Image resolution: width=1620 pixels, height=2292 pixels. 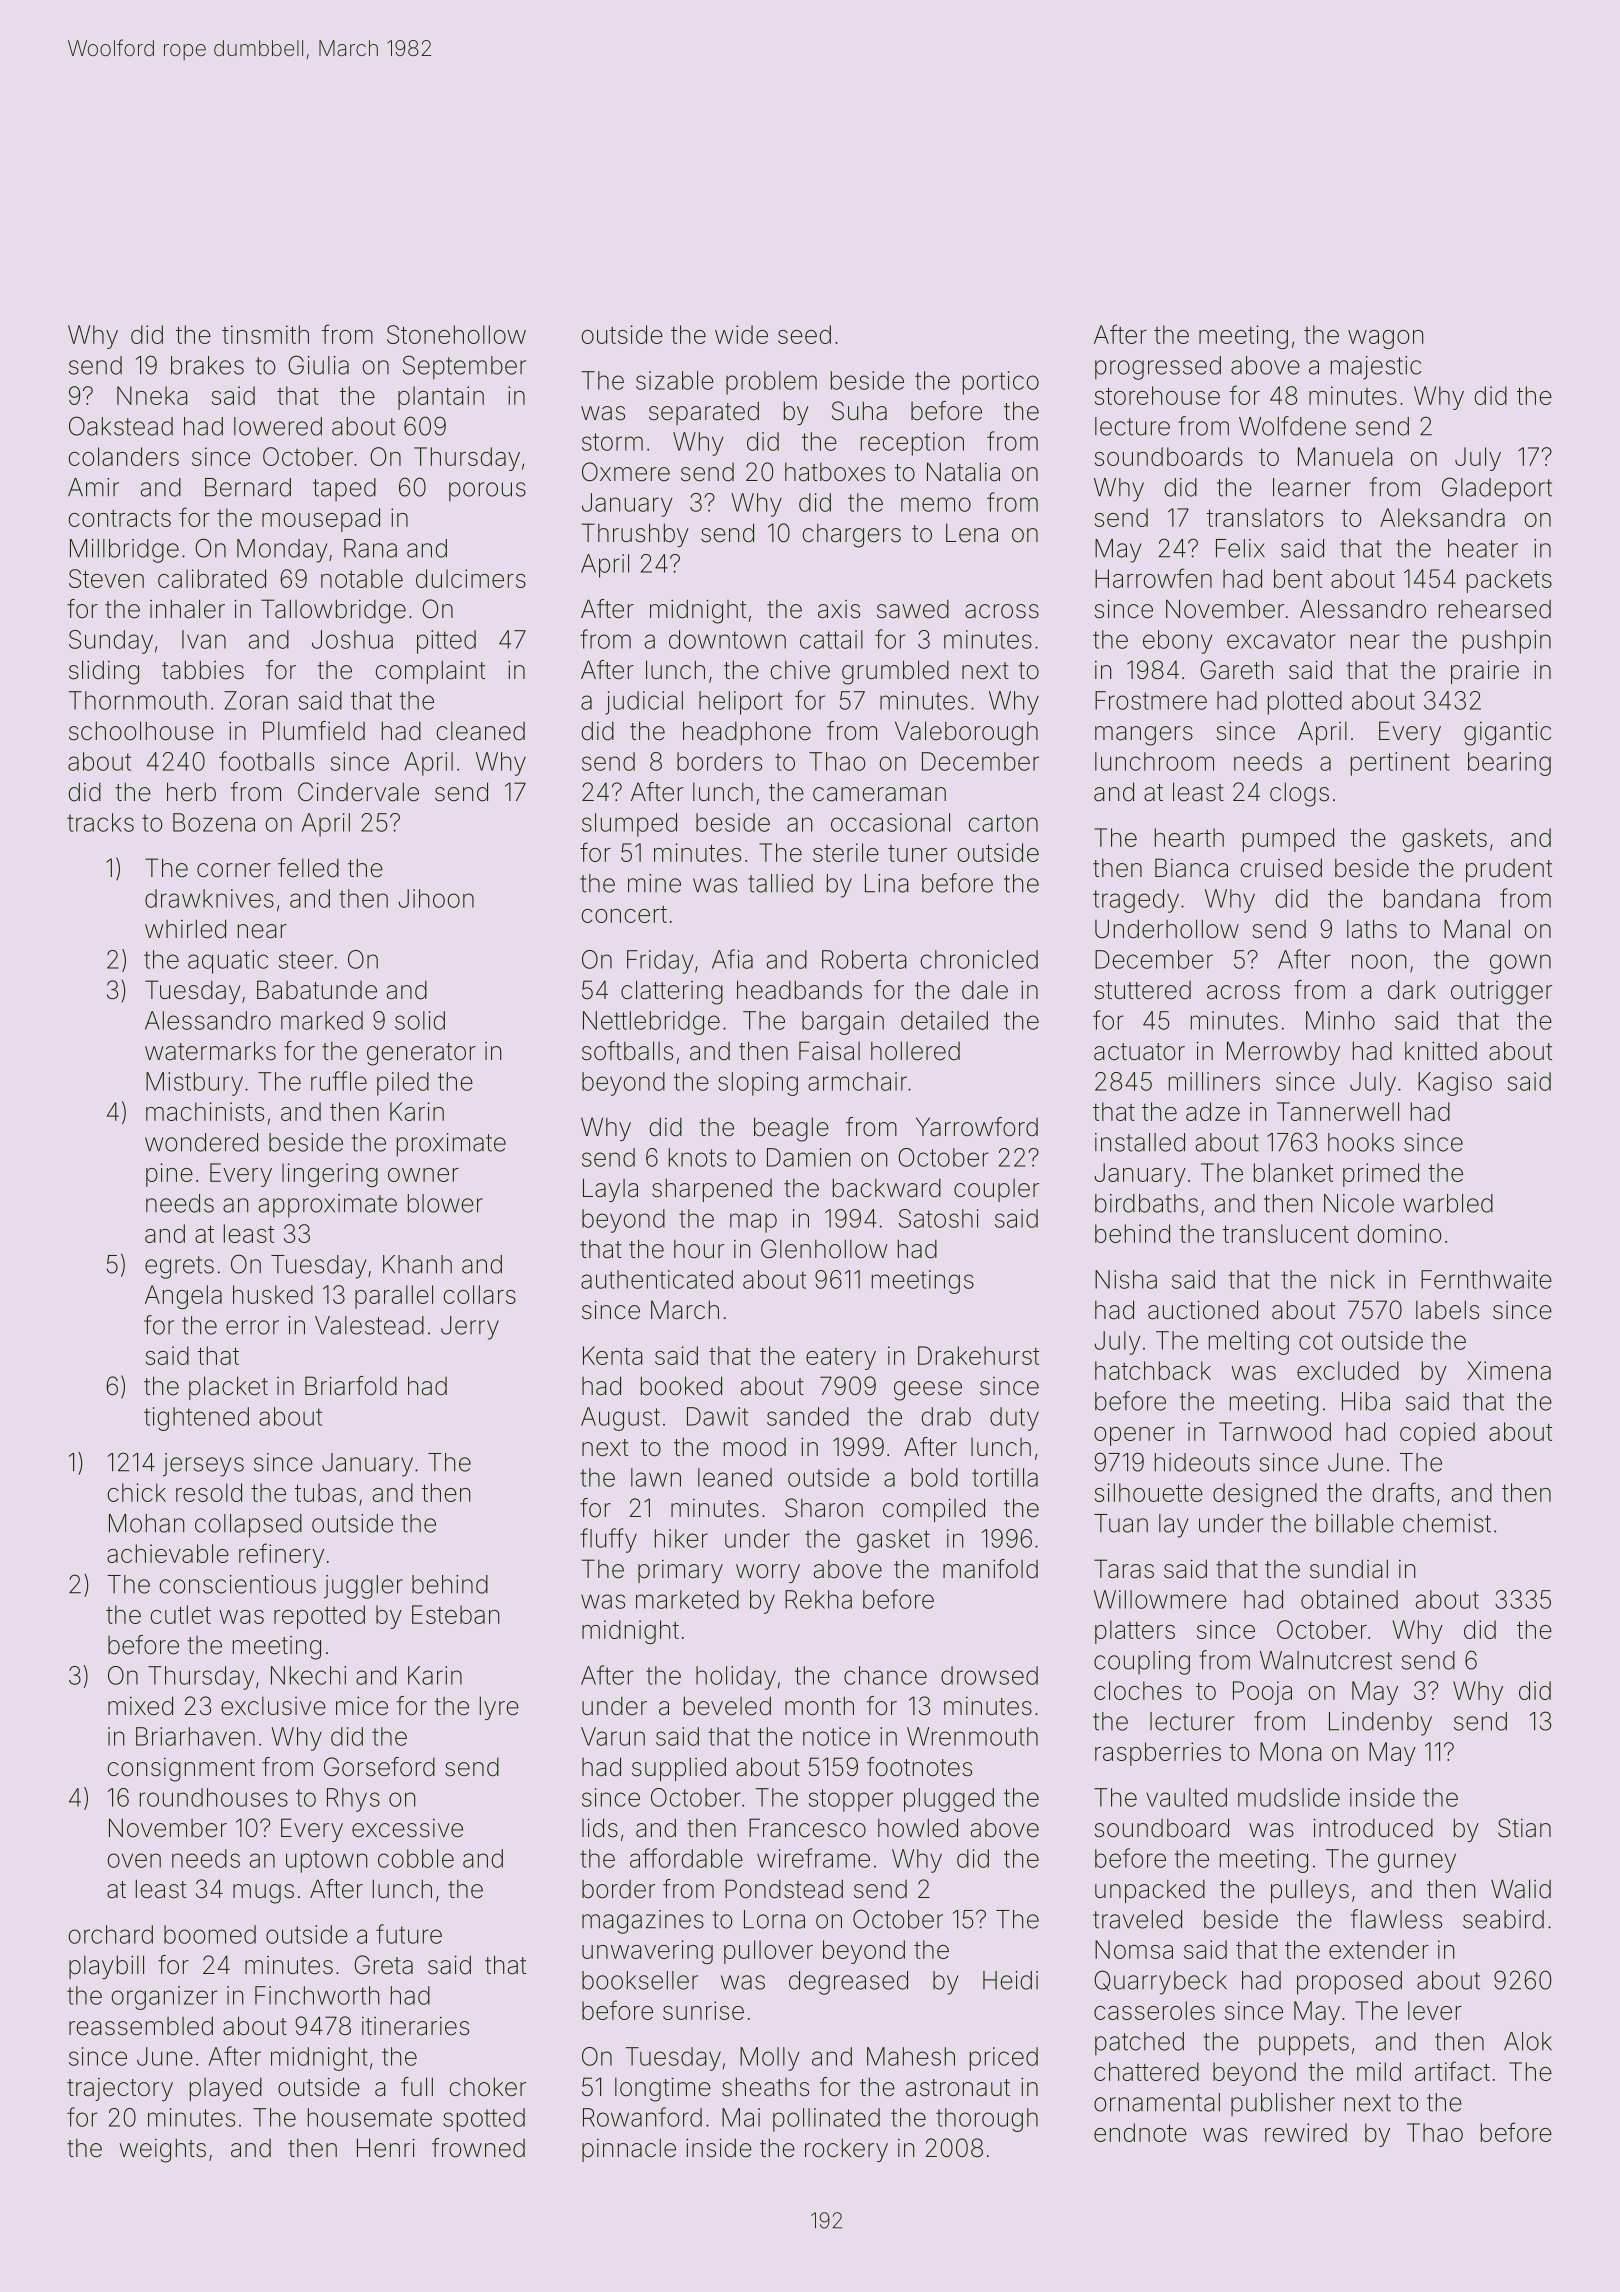 What do you see at coordinates (1385, 339) in the screenshot?
I see `wagon` at bounding box center [1385, 339].
